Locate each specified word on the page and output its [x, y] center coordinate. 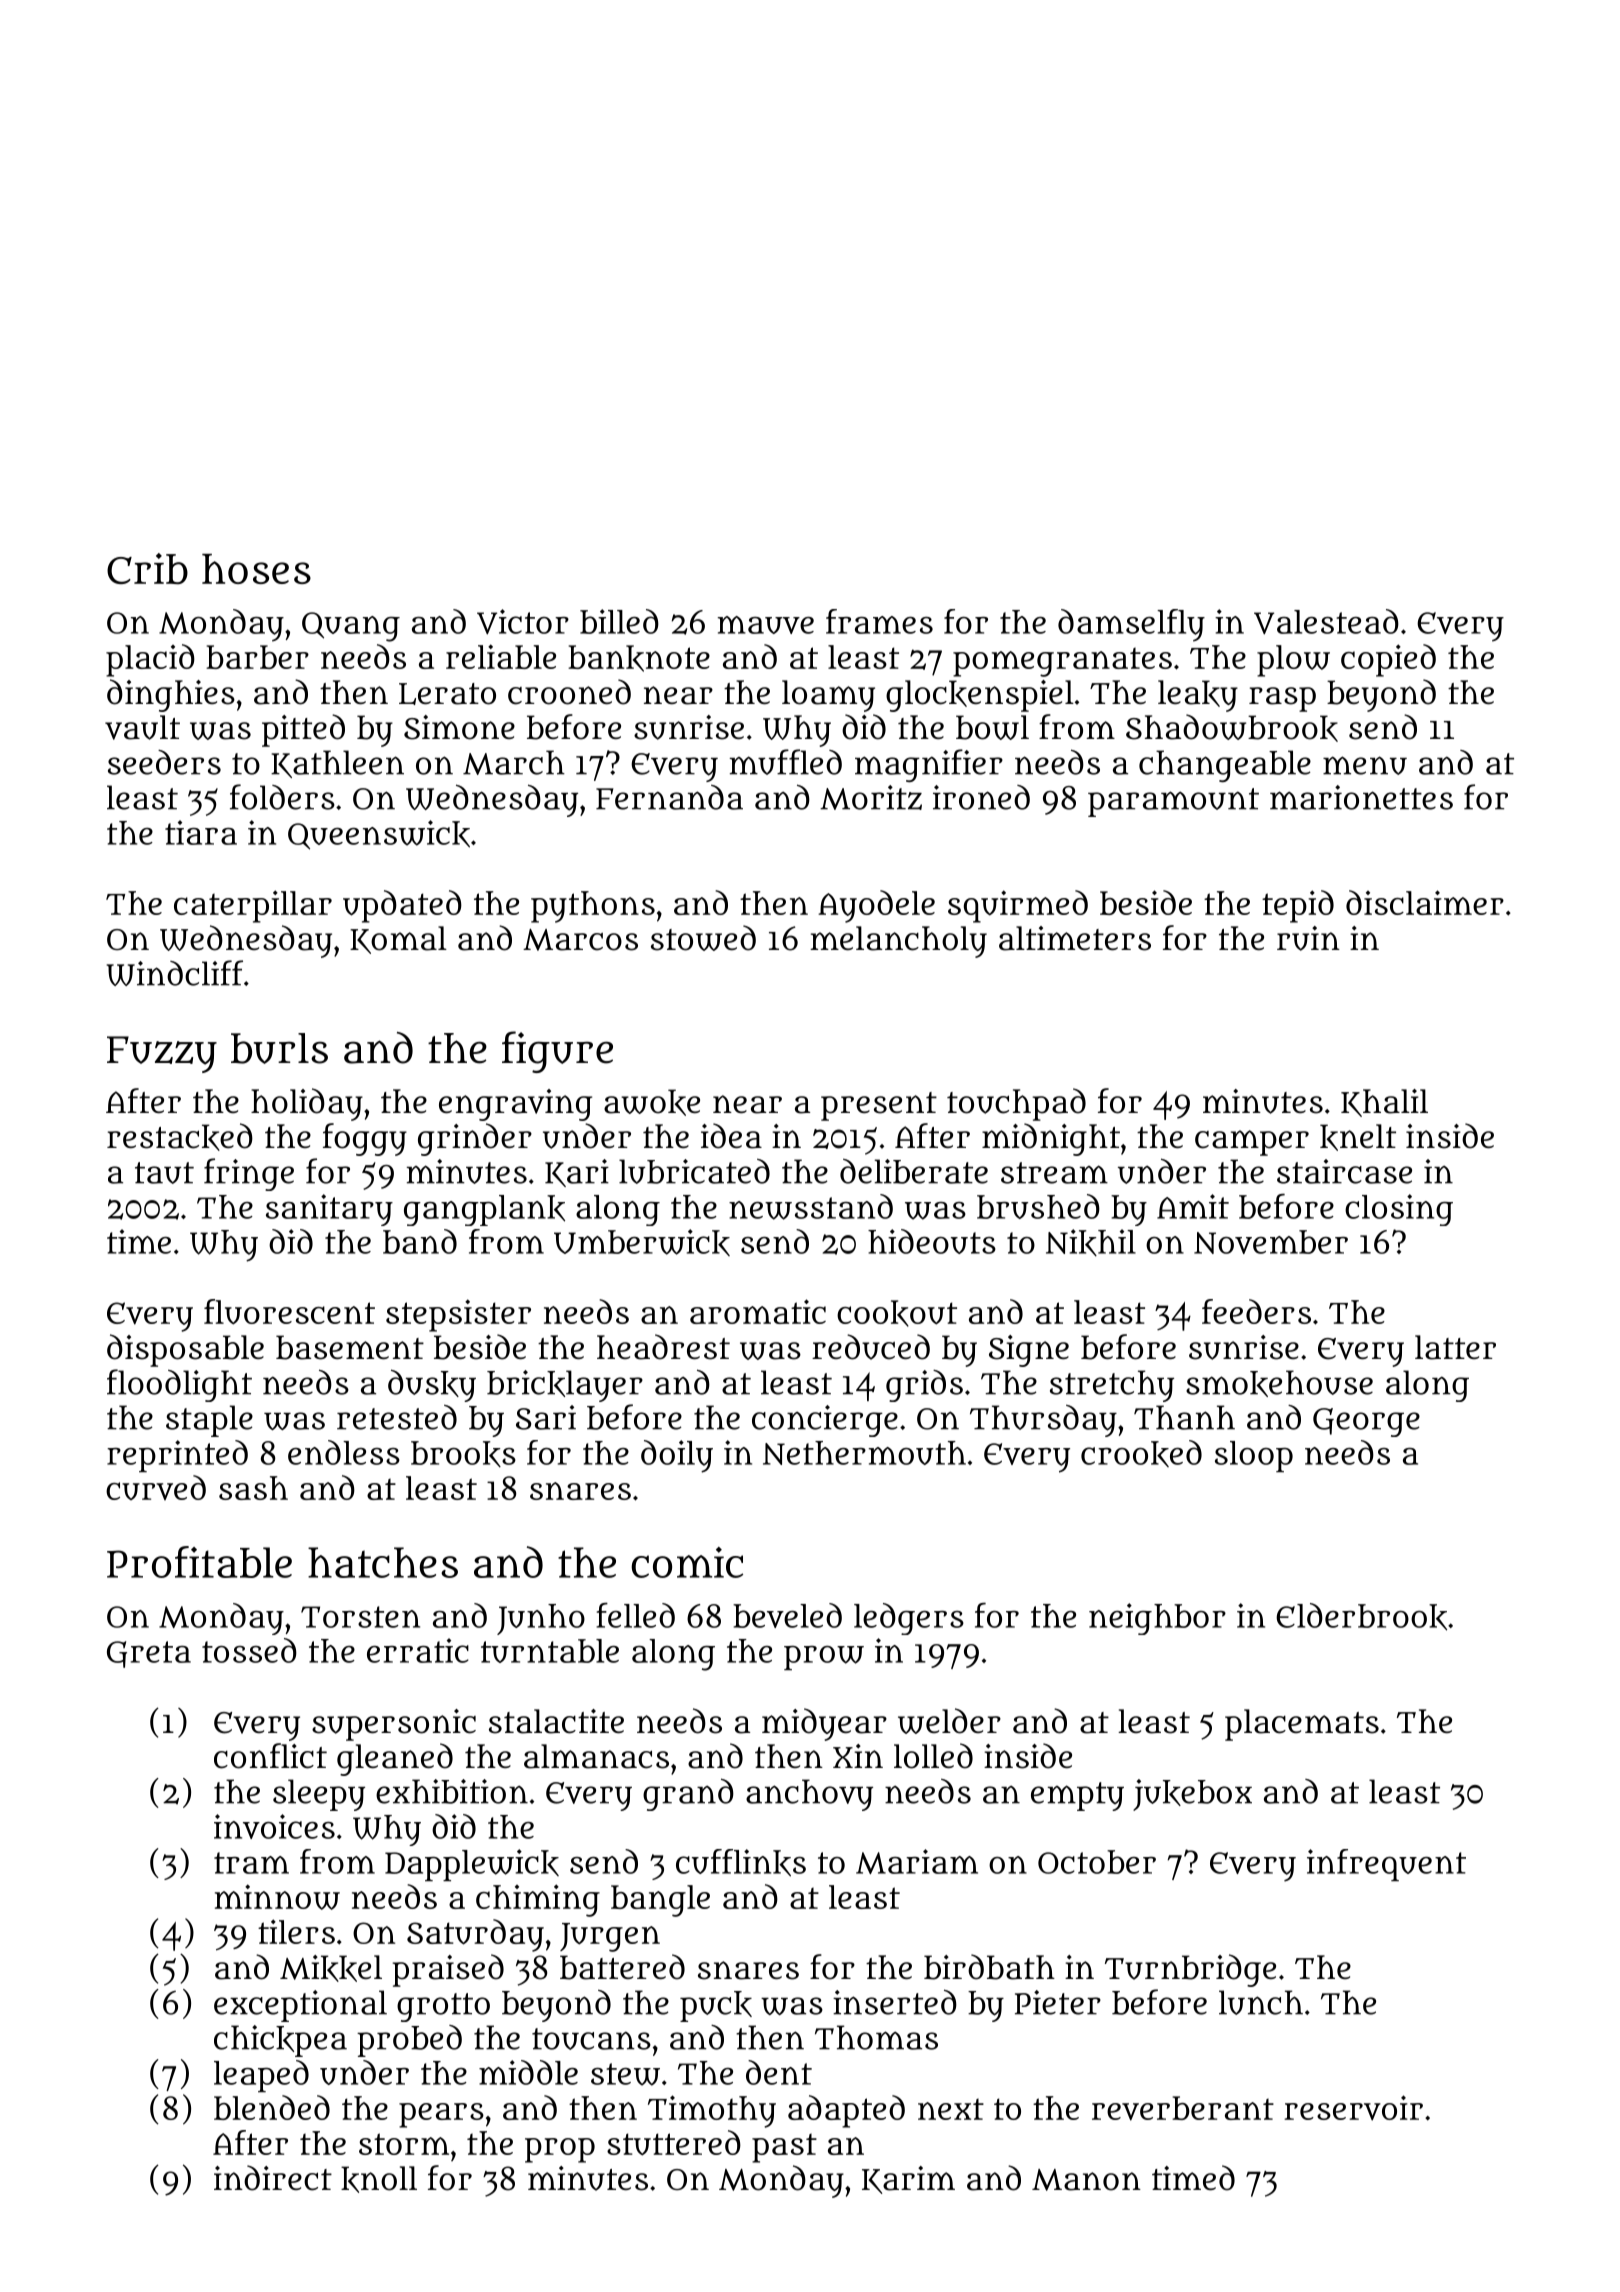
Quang [351, 627]
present [879, 1106]
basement [350, 1347]
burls [279, 1048]
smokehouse [1279, 1383]
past [784, 2148]
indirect [273, 2178]
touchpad [1016, 1104]
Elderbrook [1361, 1617]
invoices [274, 1826]
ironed [981, 797]
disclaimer [1425, 902]
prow [824, 1658]
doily [677, 1456]
